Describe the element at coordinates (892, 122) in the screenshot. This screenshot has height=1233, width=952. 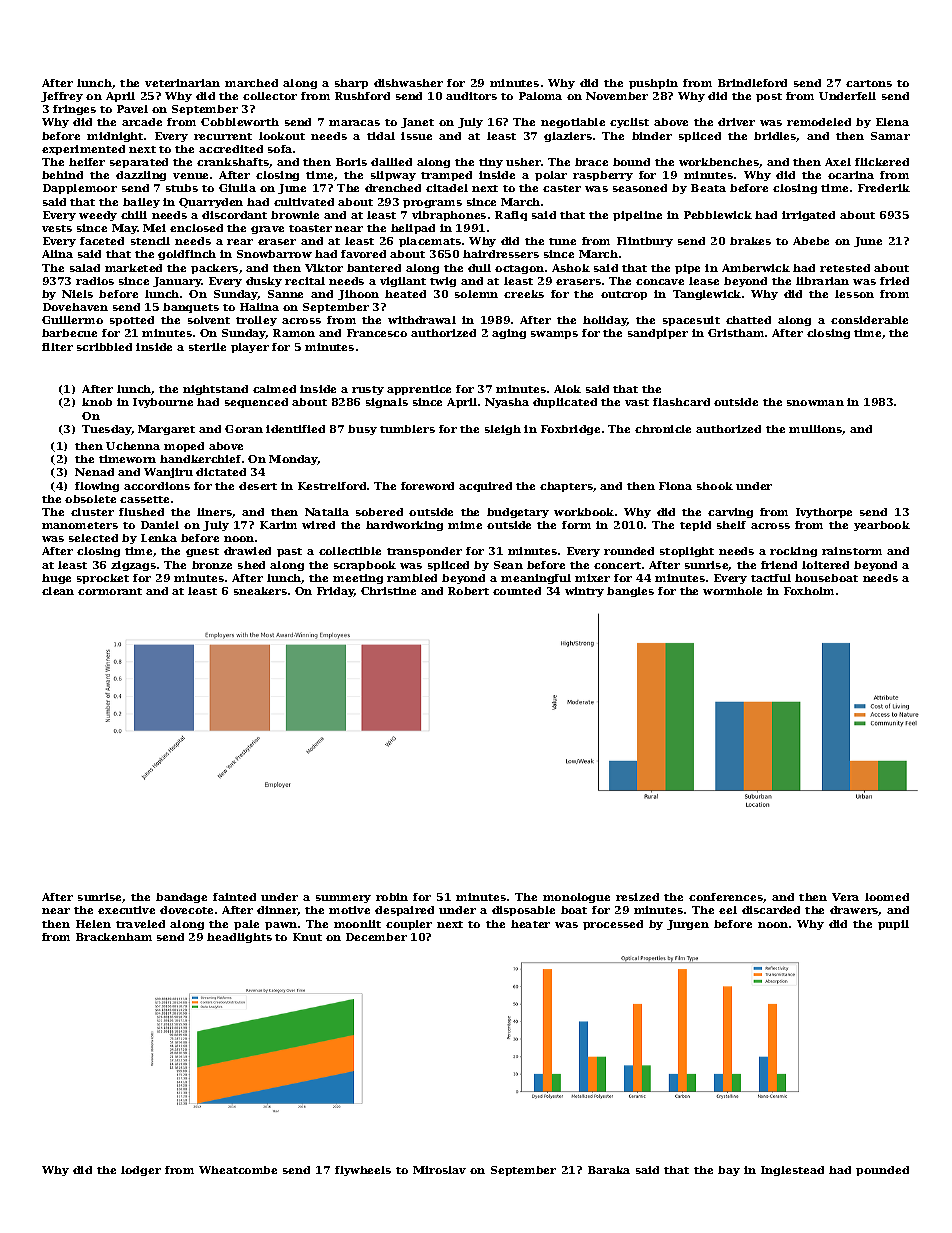
I see `Elena` at that location.
